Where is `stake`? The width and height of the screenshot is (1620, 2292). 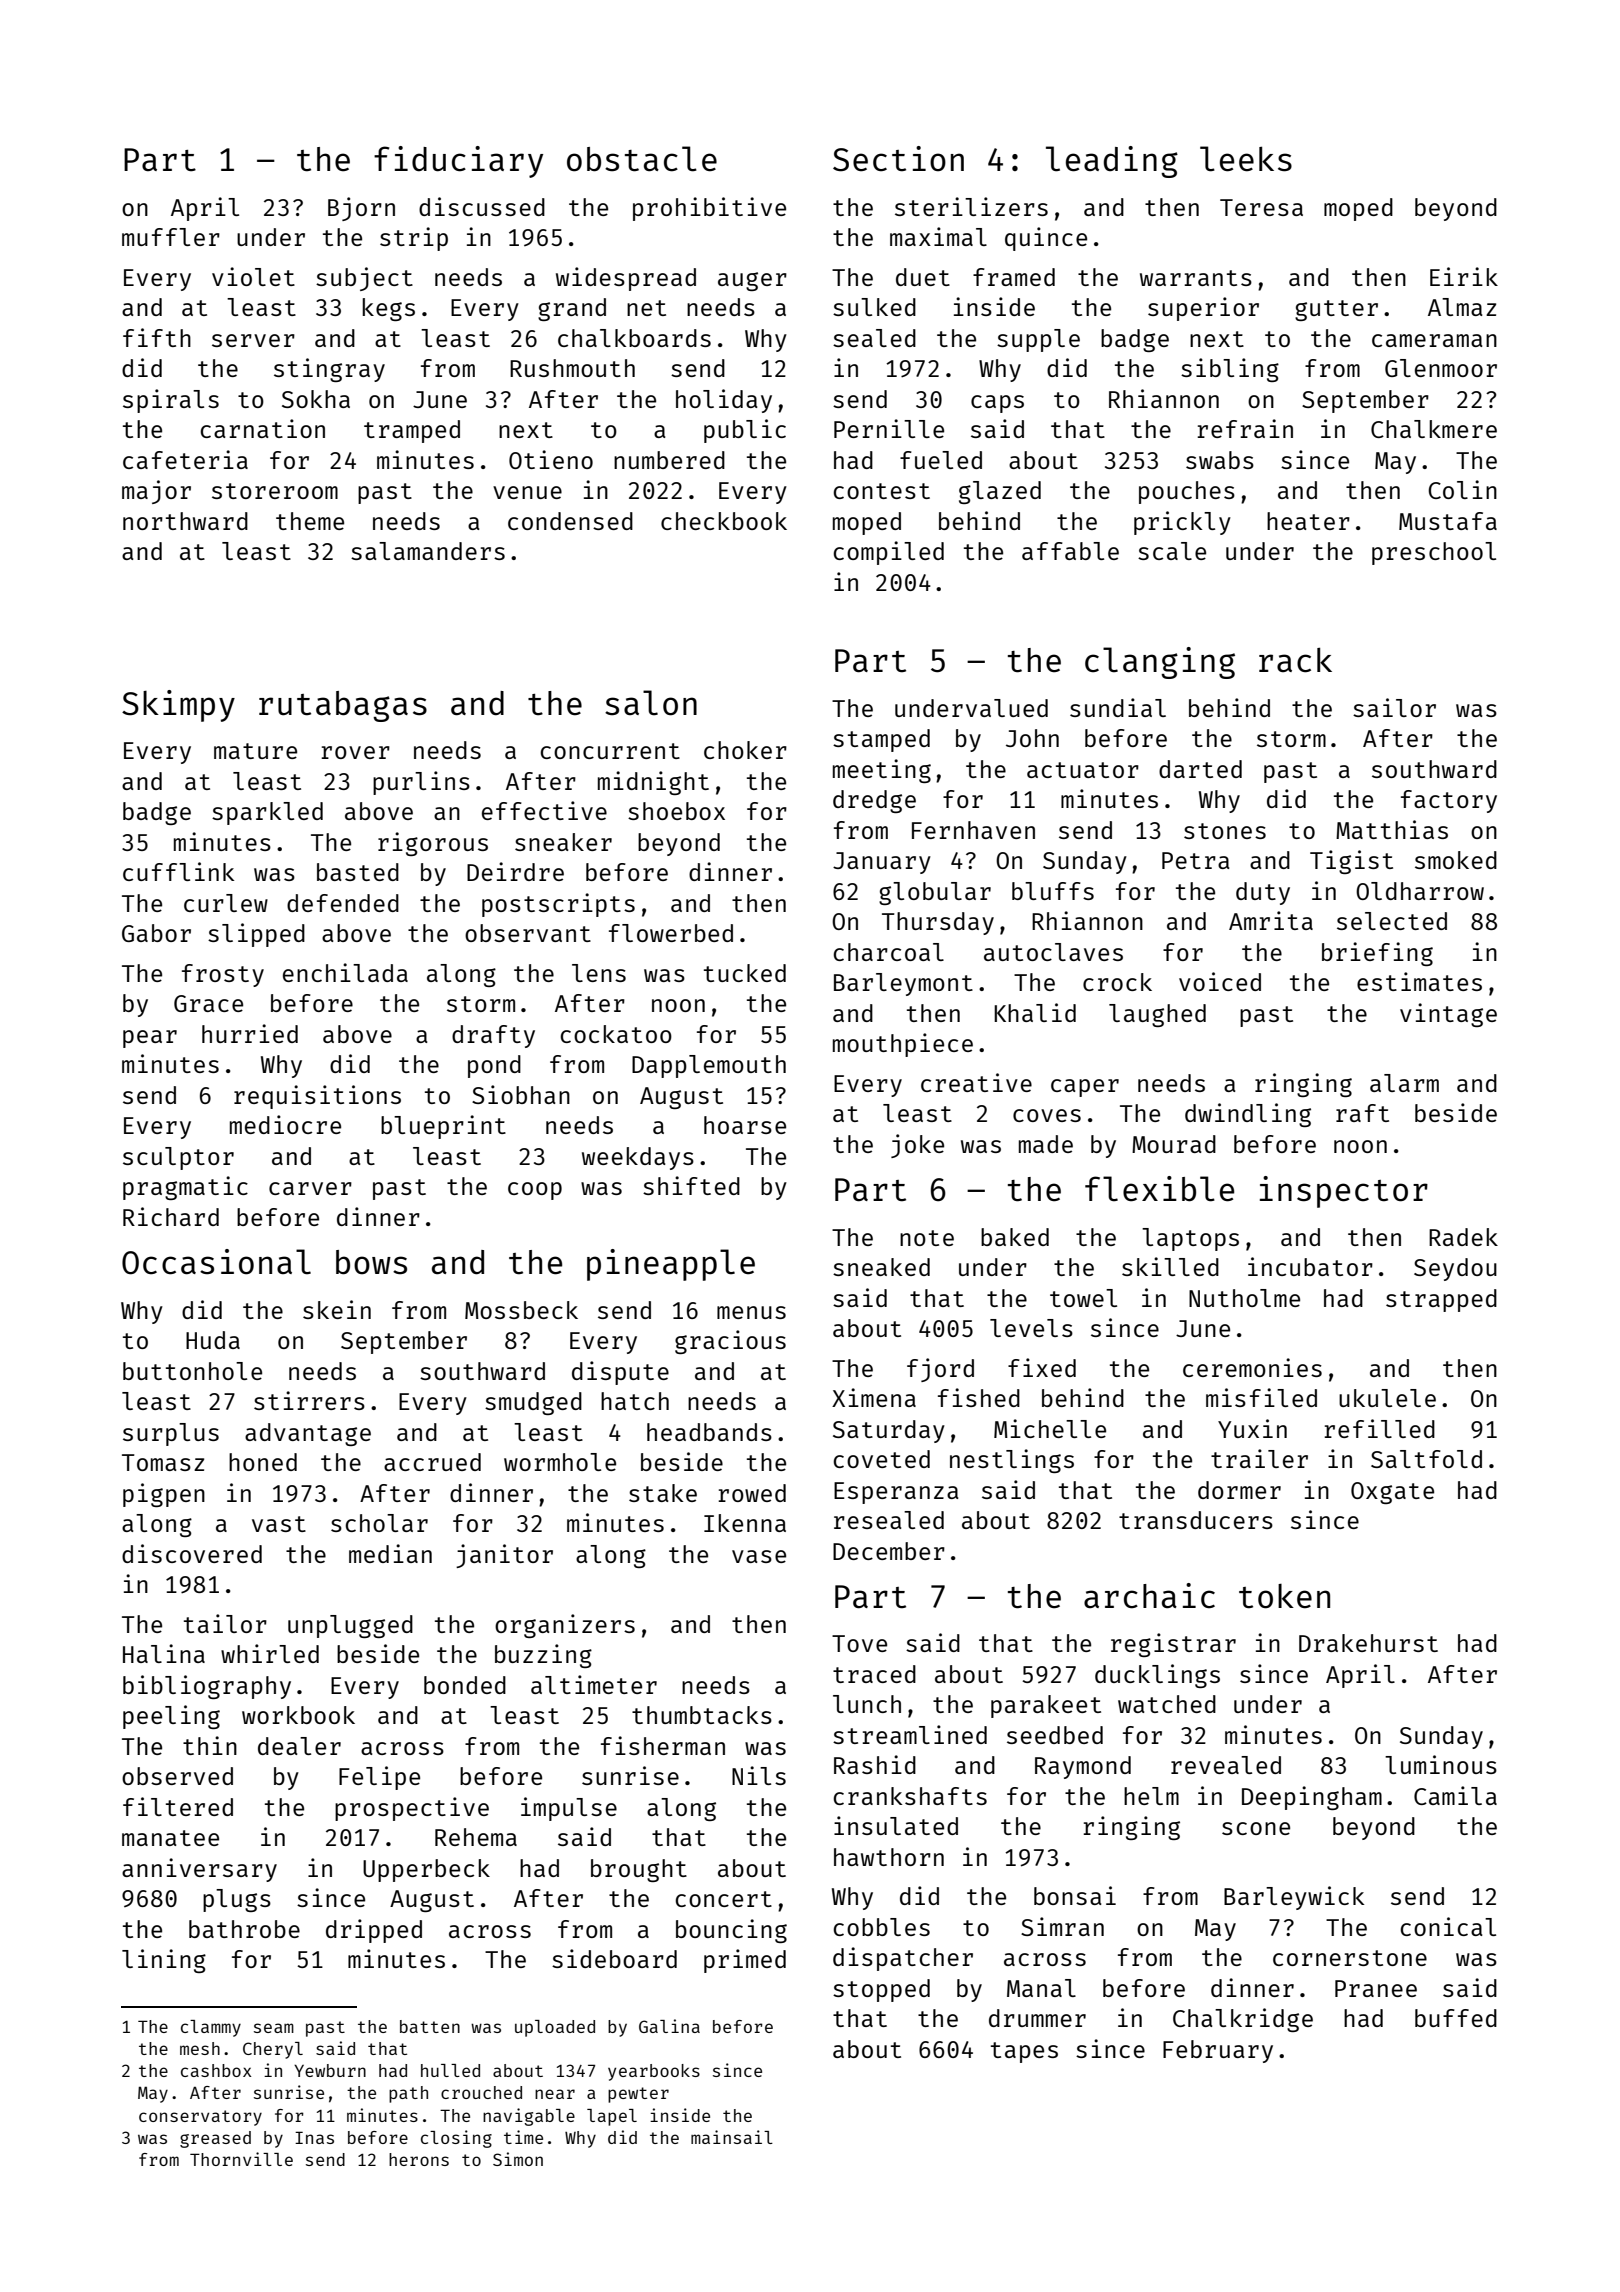
stake is located at coordinates (663, 1493).
